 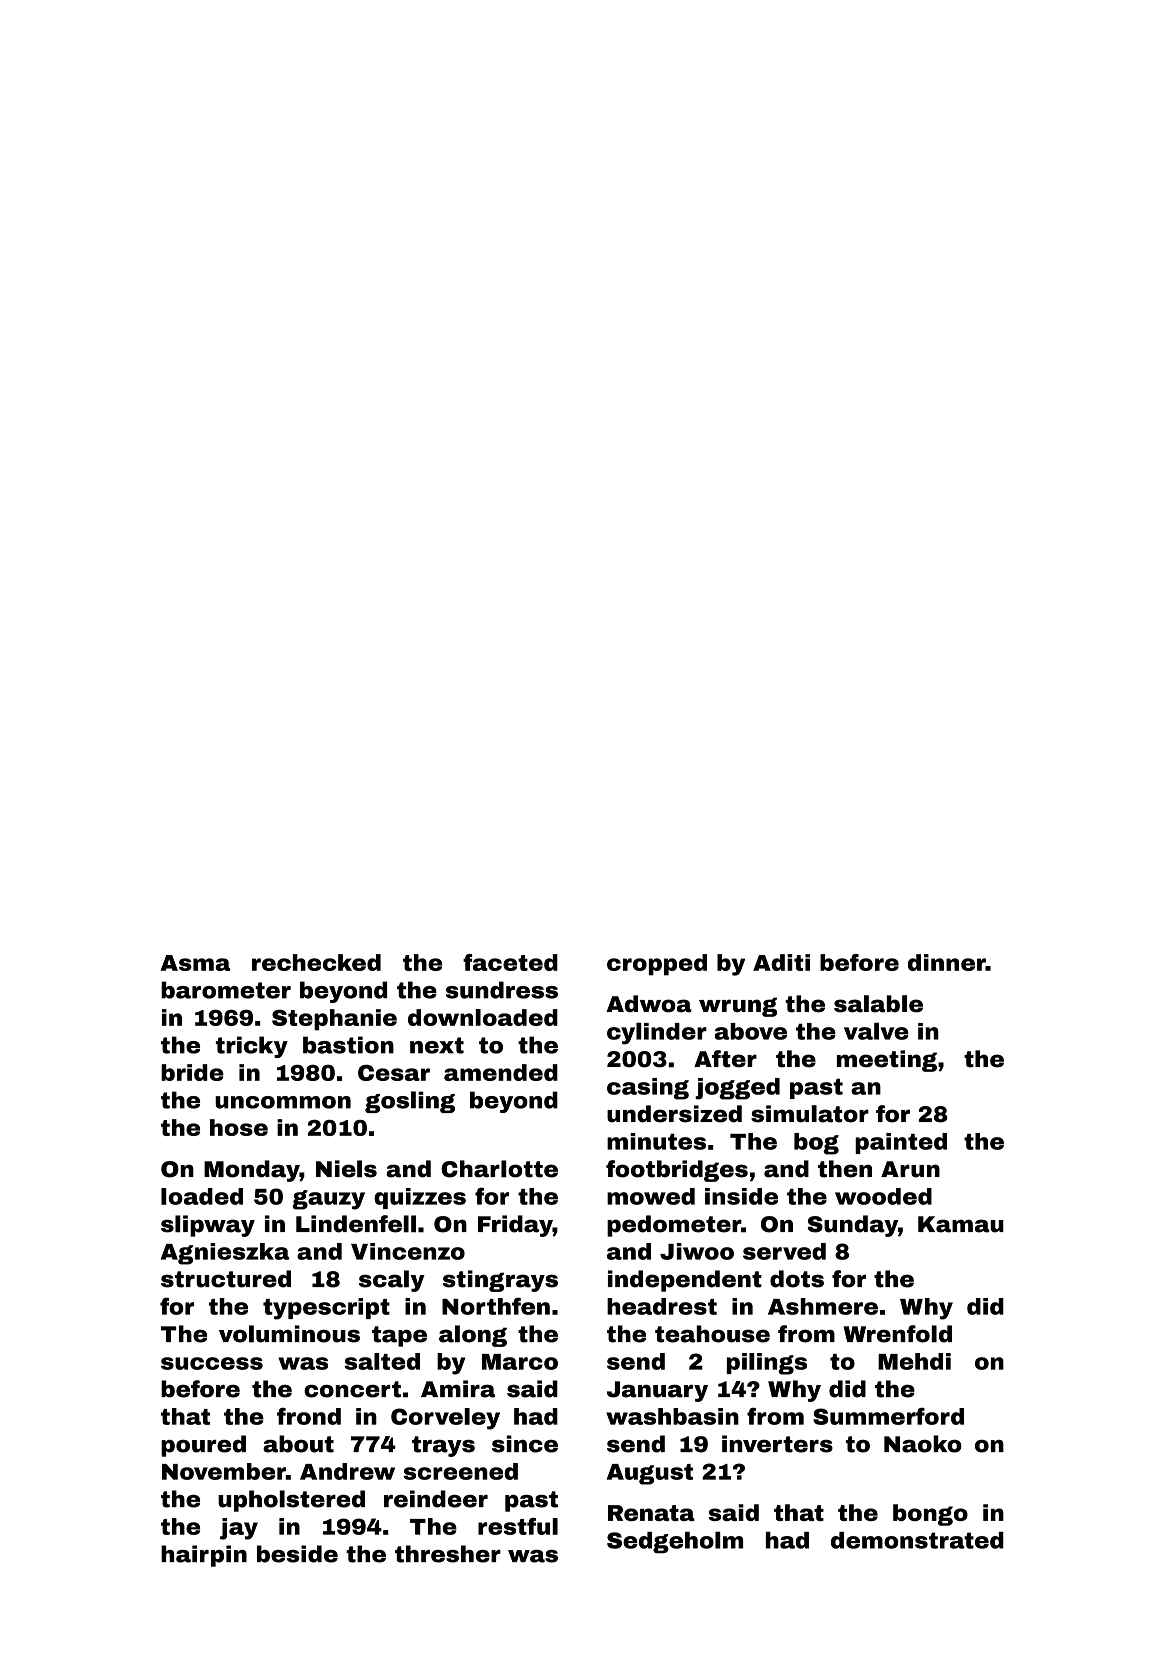 What do you see at coordinates (649, 1004) in the image?
I see `Adwoa` at bounding box center [649, 1004].
